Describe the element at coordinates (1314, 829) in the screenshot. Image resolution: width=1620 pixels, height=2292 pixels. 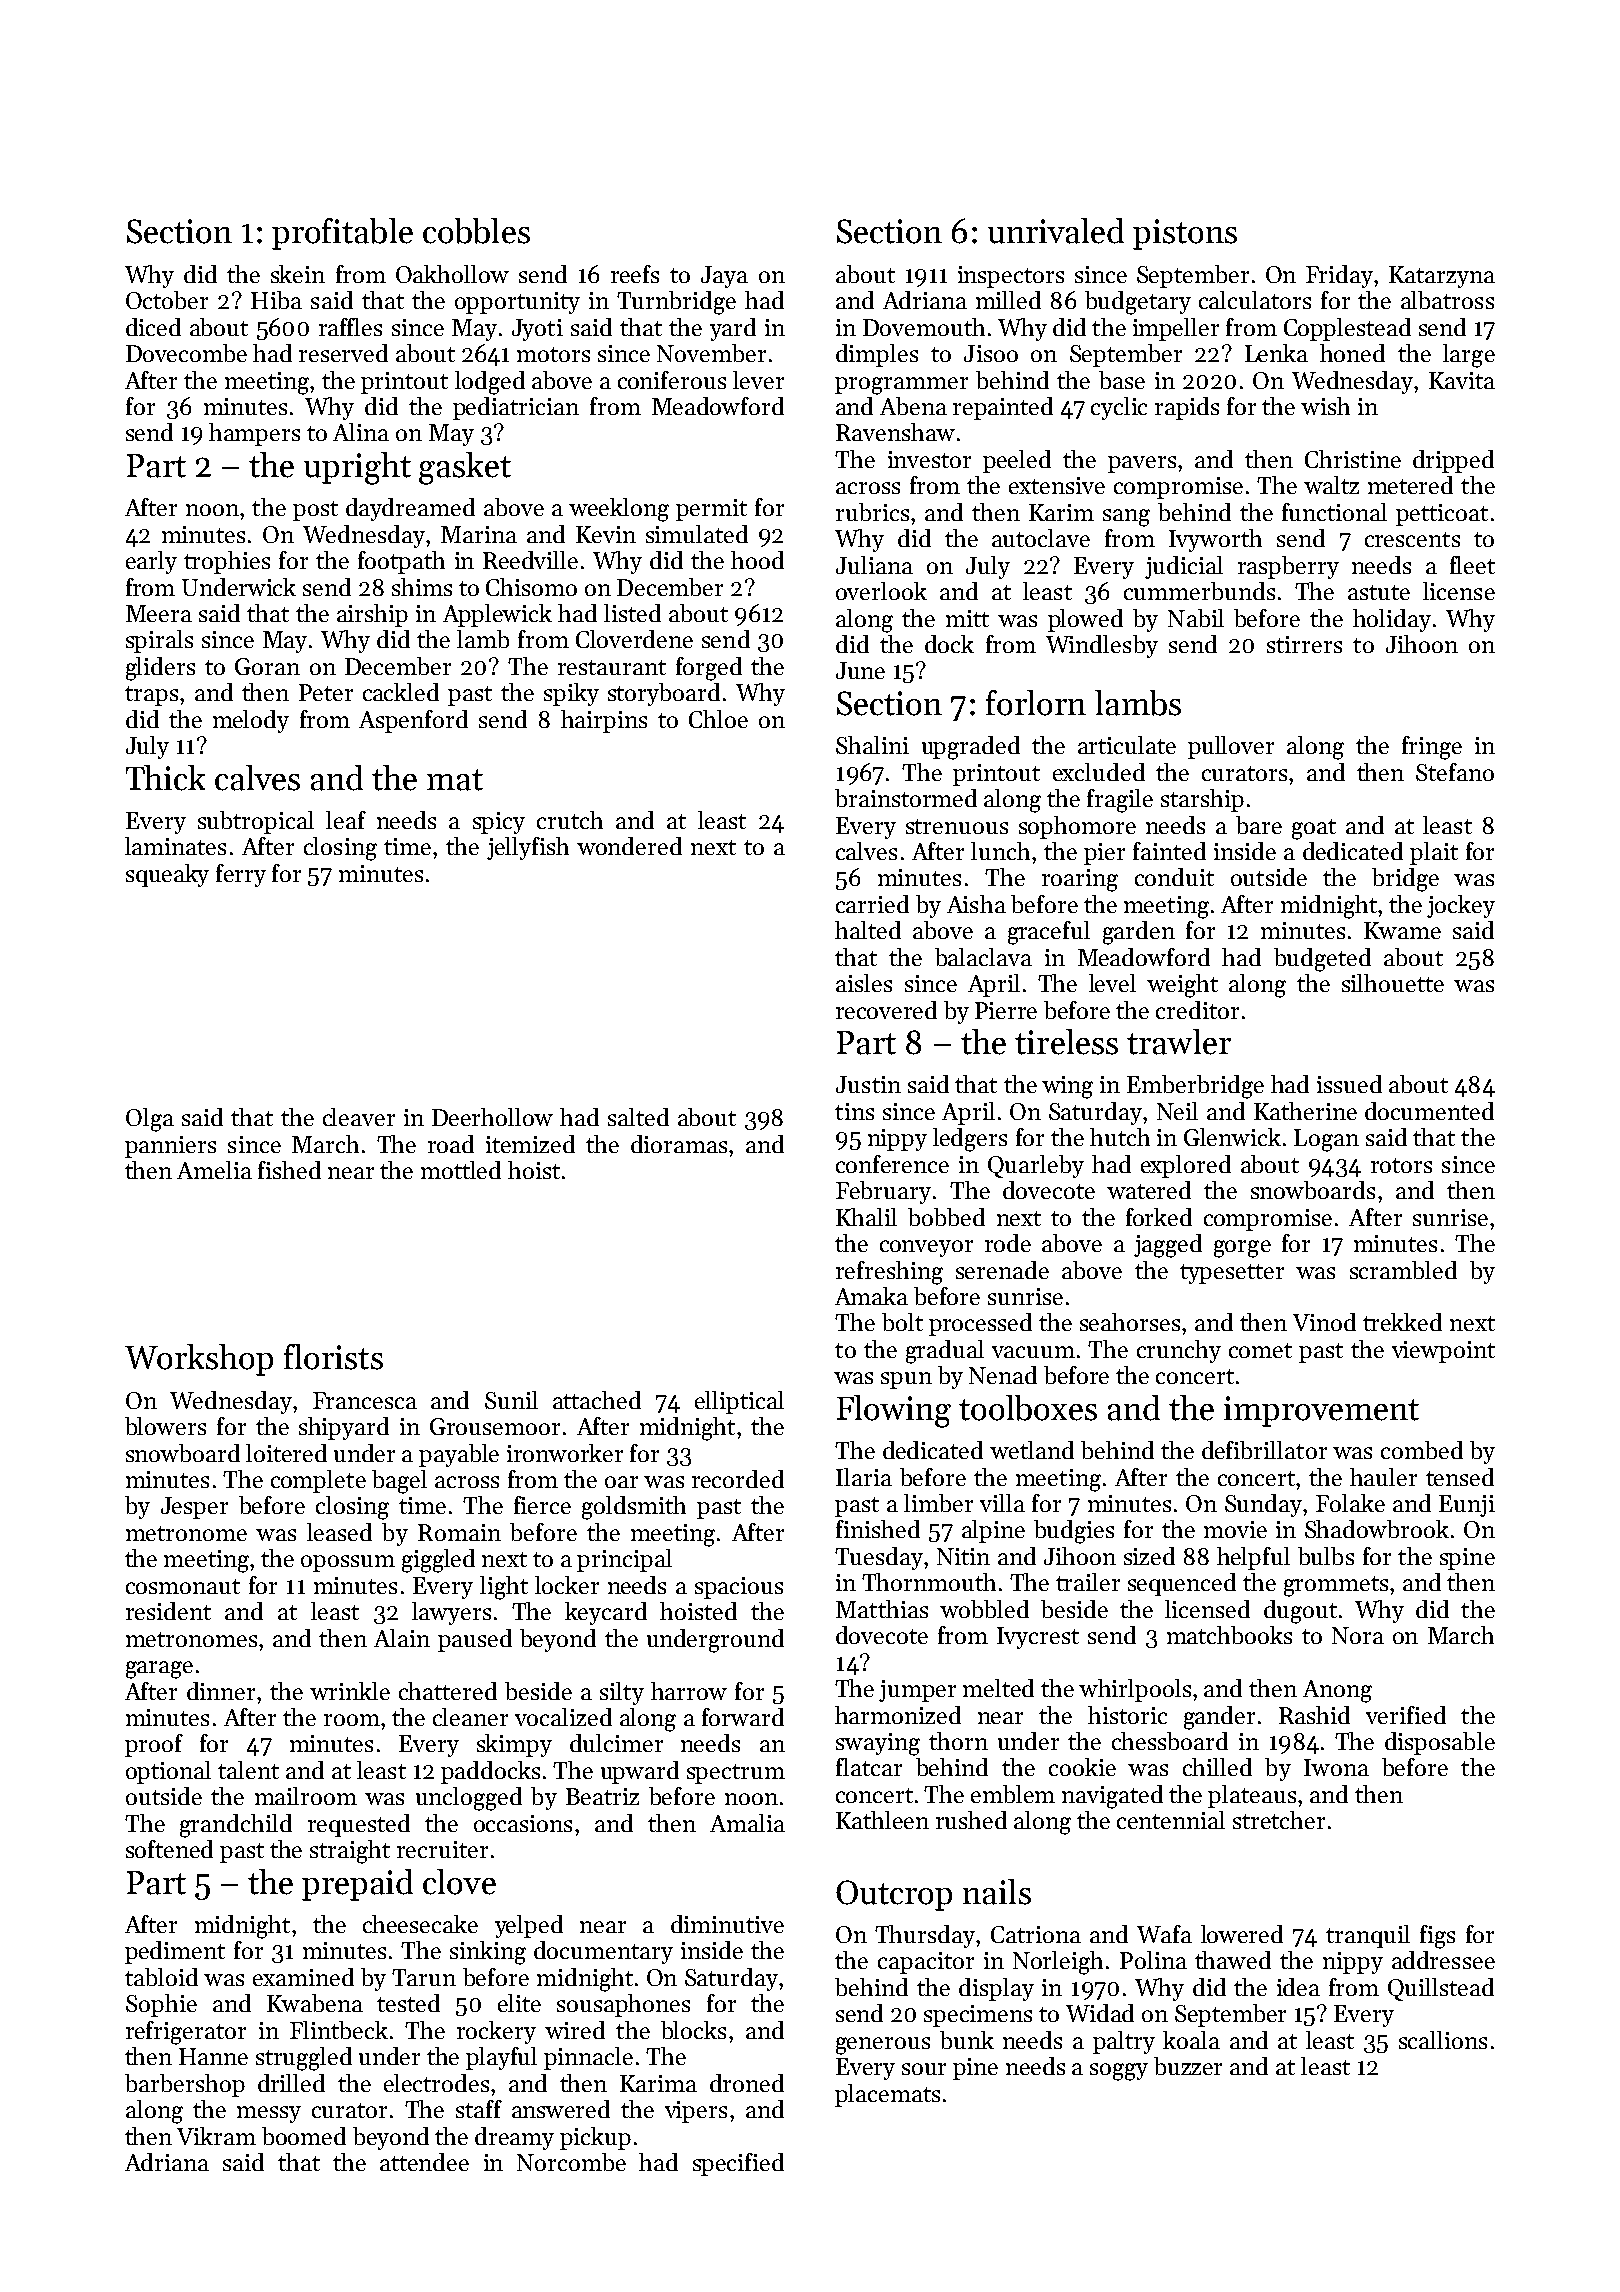
I see `goat` at that location.
